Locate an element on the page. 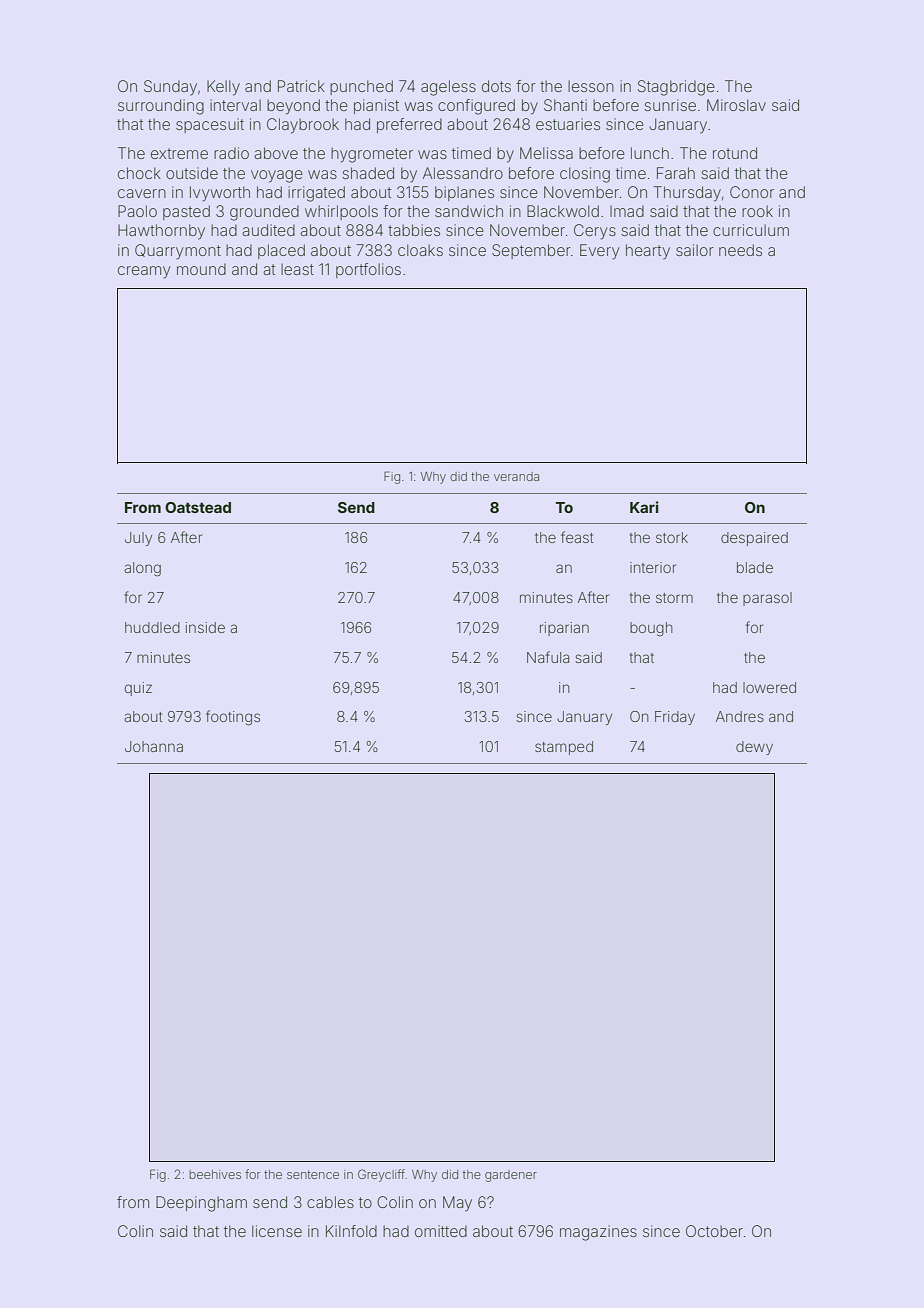  veranda is located at coordinates (516, 476).
